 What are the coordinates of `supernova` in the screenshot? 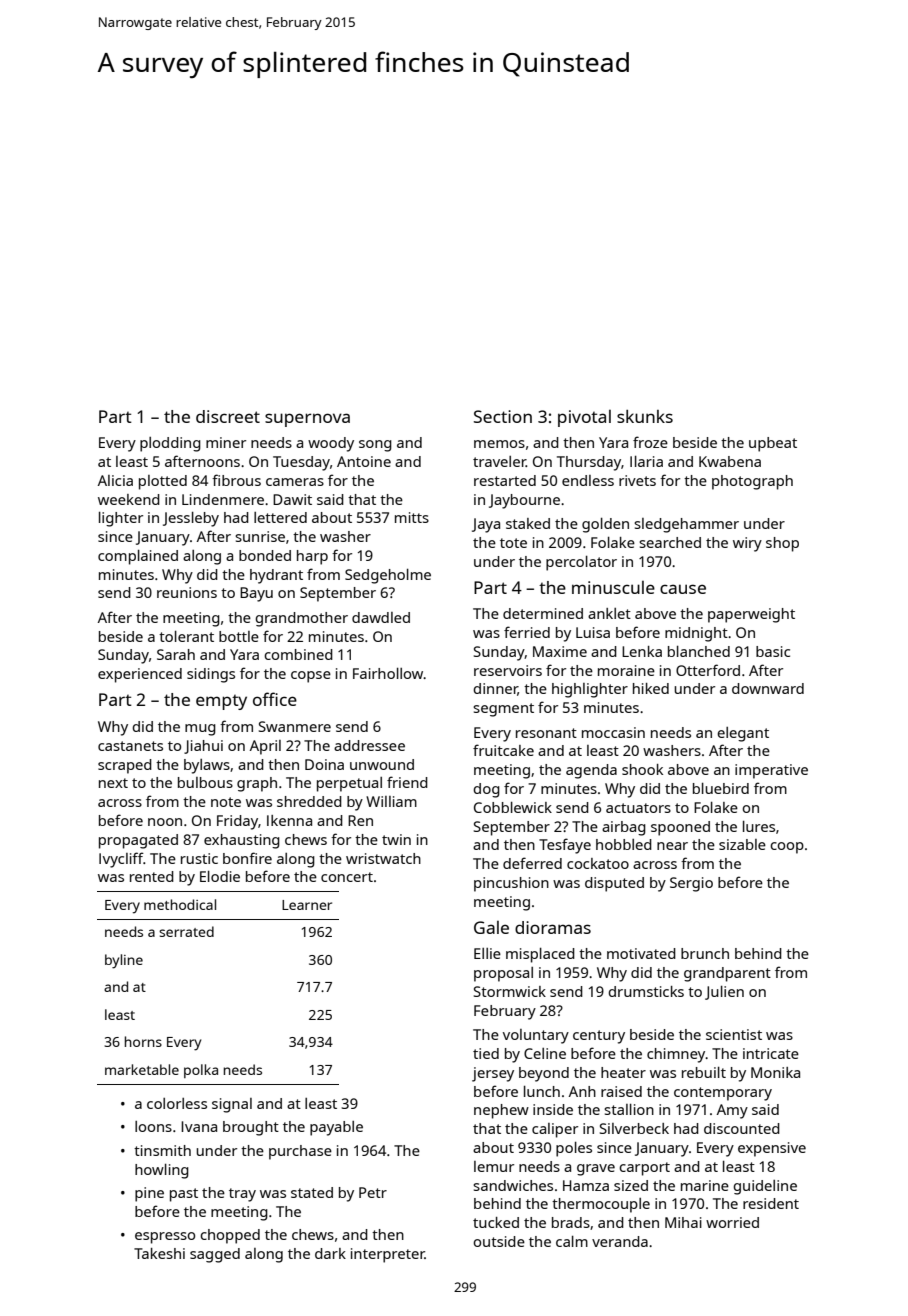 It's located at (307, 420).
